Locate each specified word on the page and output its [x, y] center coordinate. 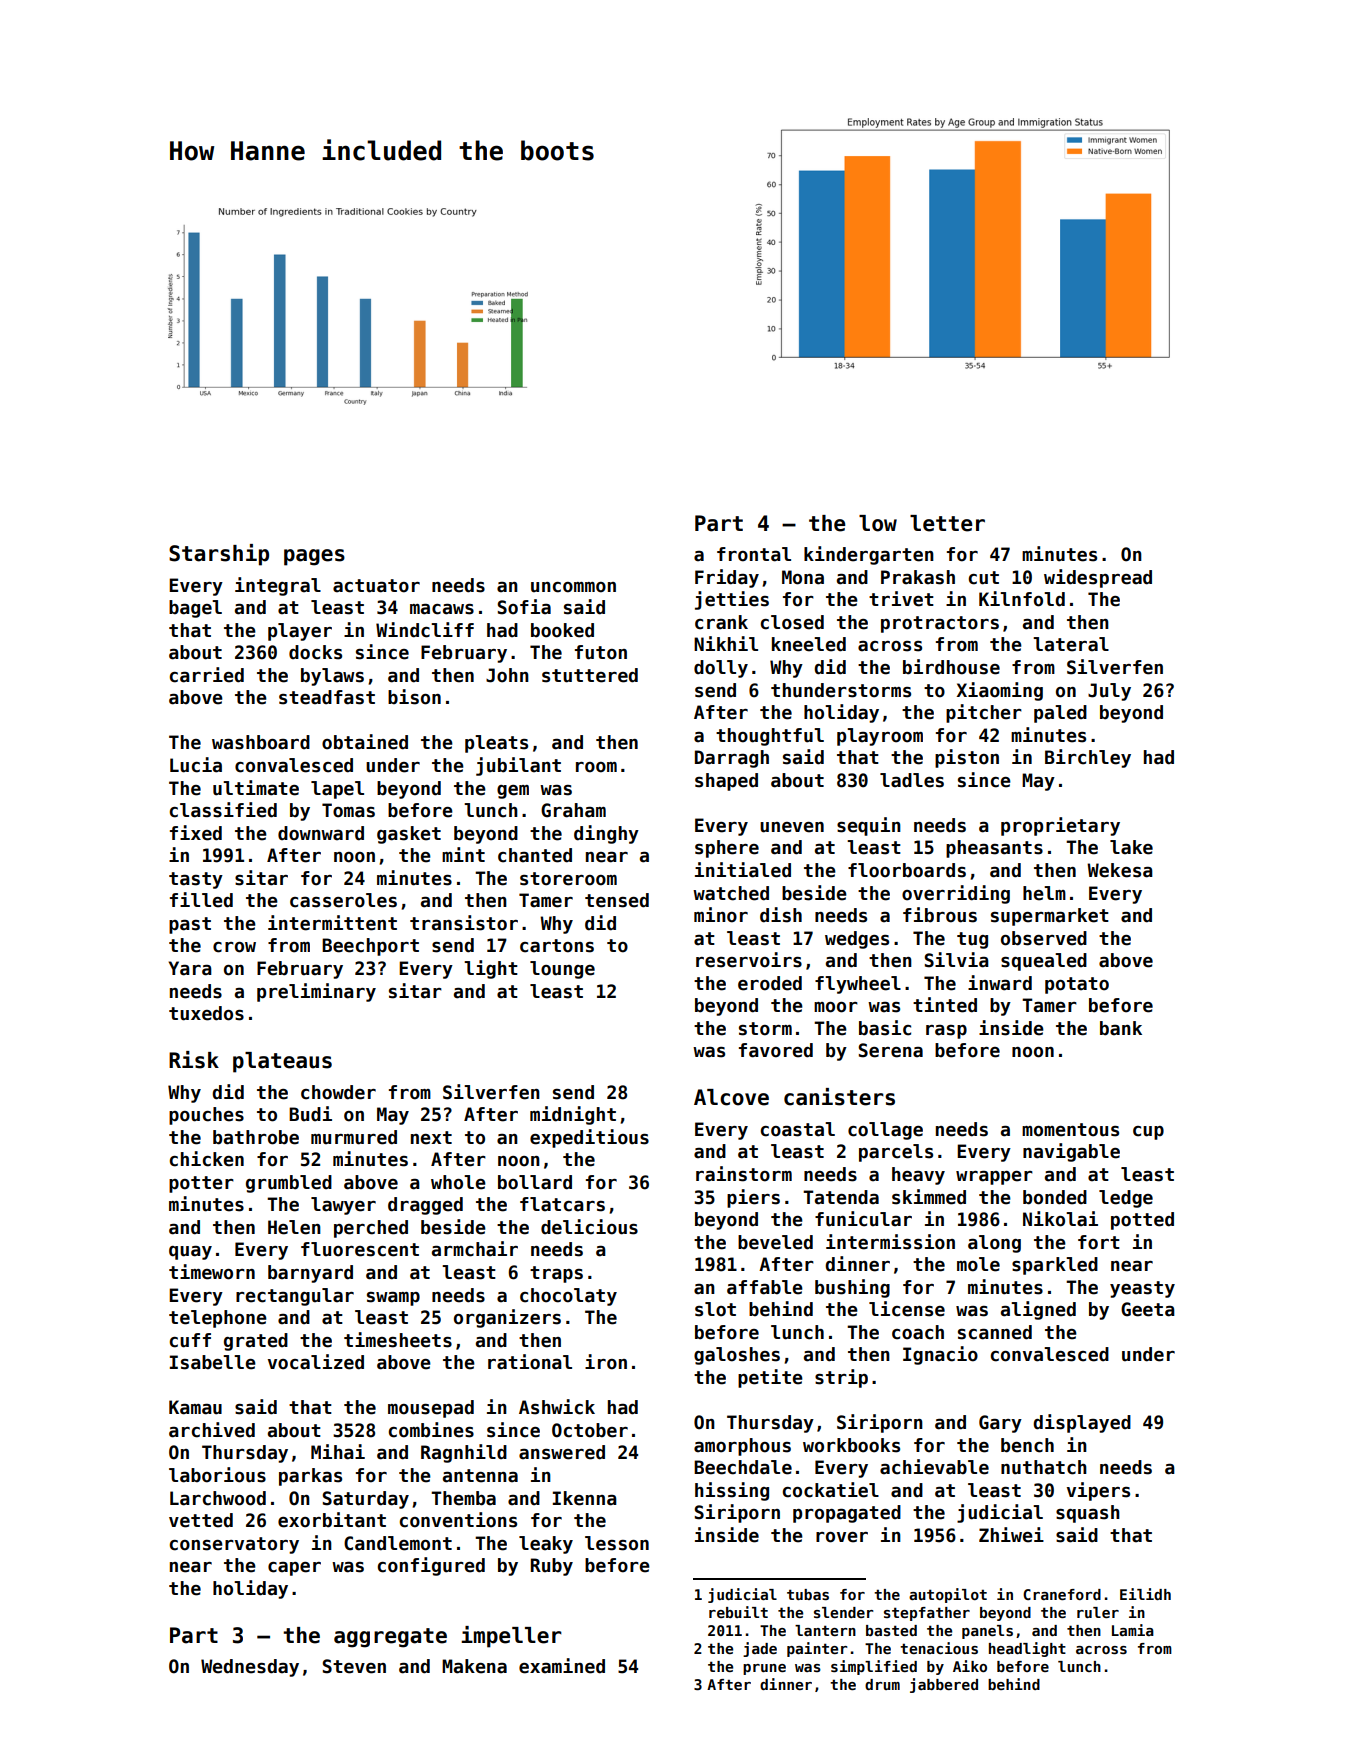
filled [201, 900]
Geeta [1148, 1309]
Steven [354, 1666]
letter [947, 523]
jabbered [944, 1685]
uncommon [573, 587]
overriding [956, 894]
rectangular [295, 1297]
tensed [617, 900]
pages [314, 557]
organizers [507, 1318]
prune [764, 1669]
